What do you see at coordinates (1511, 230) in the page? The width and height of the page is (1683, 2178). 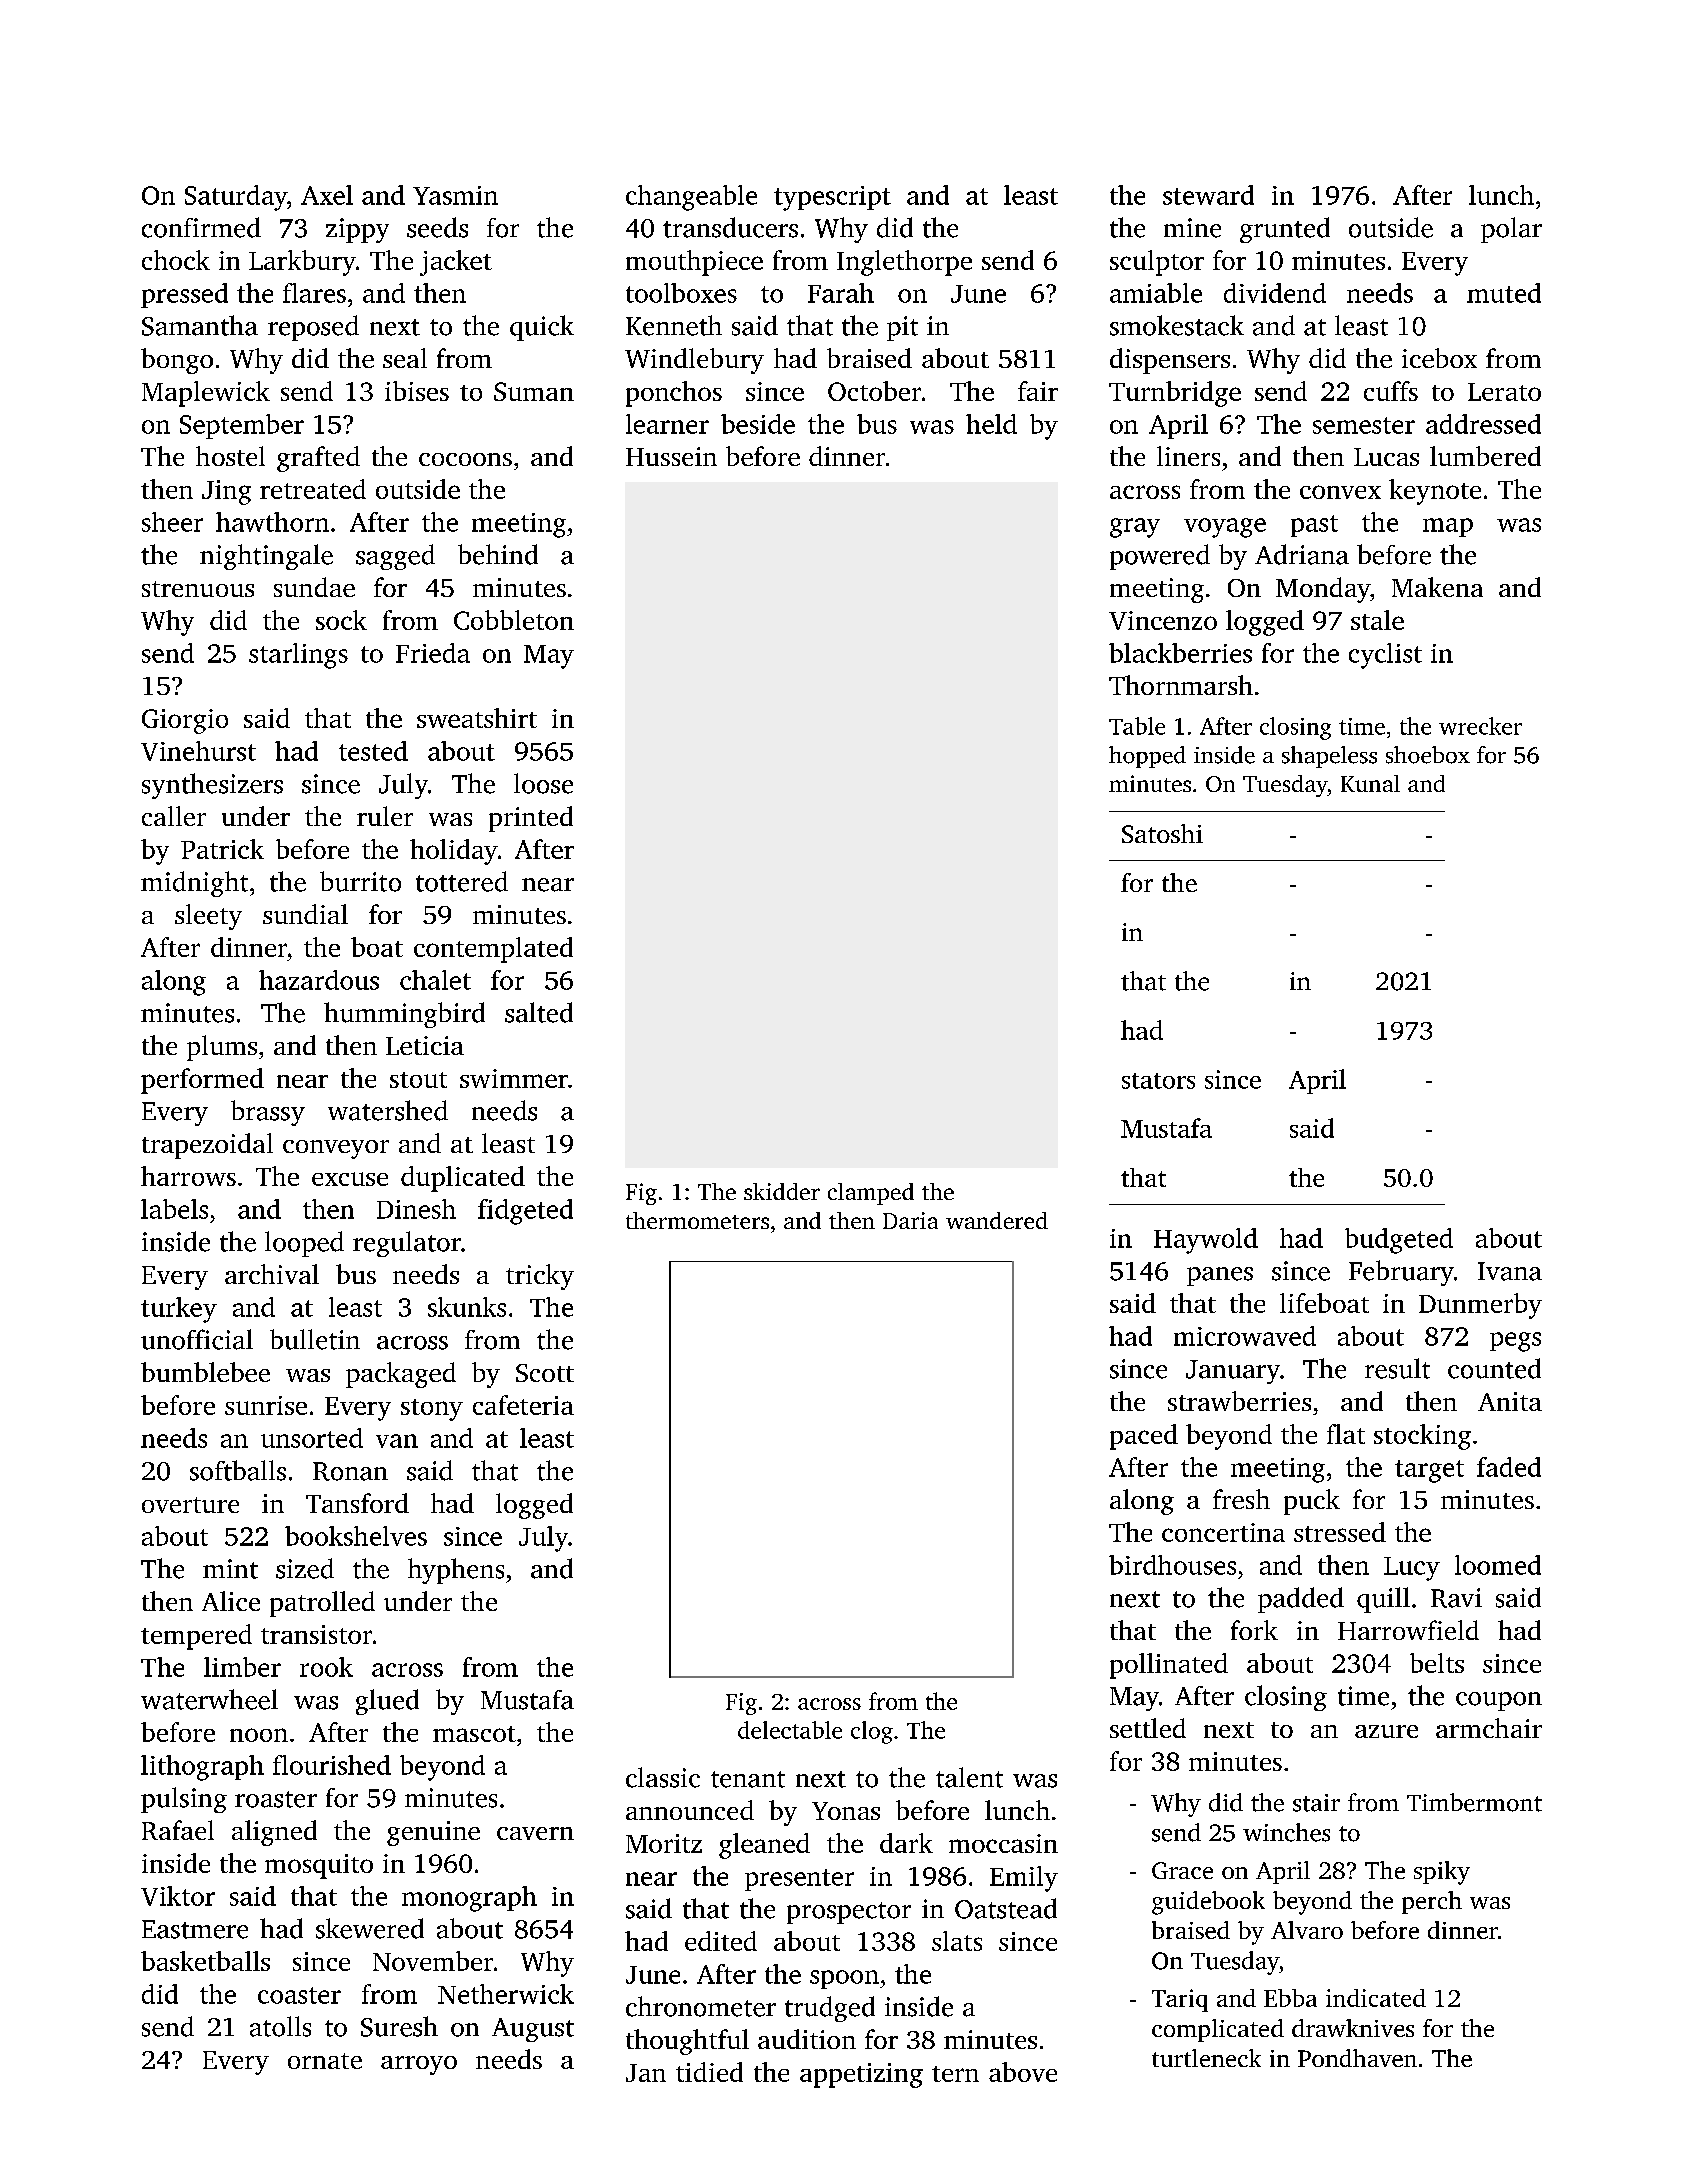 I see `polar` at bounding box center [1511, 230].
